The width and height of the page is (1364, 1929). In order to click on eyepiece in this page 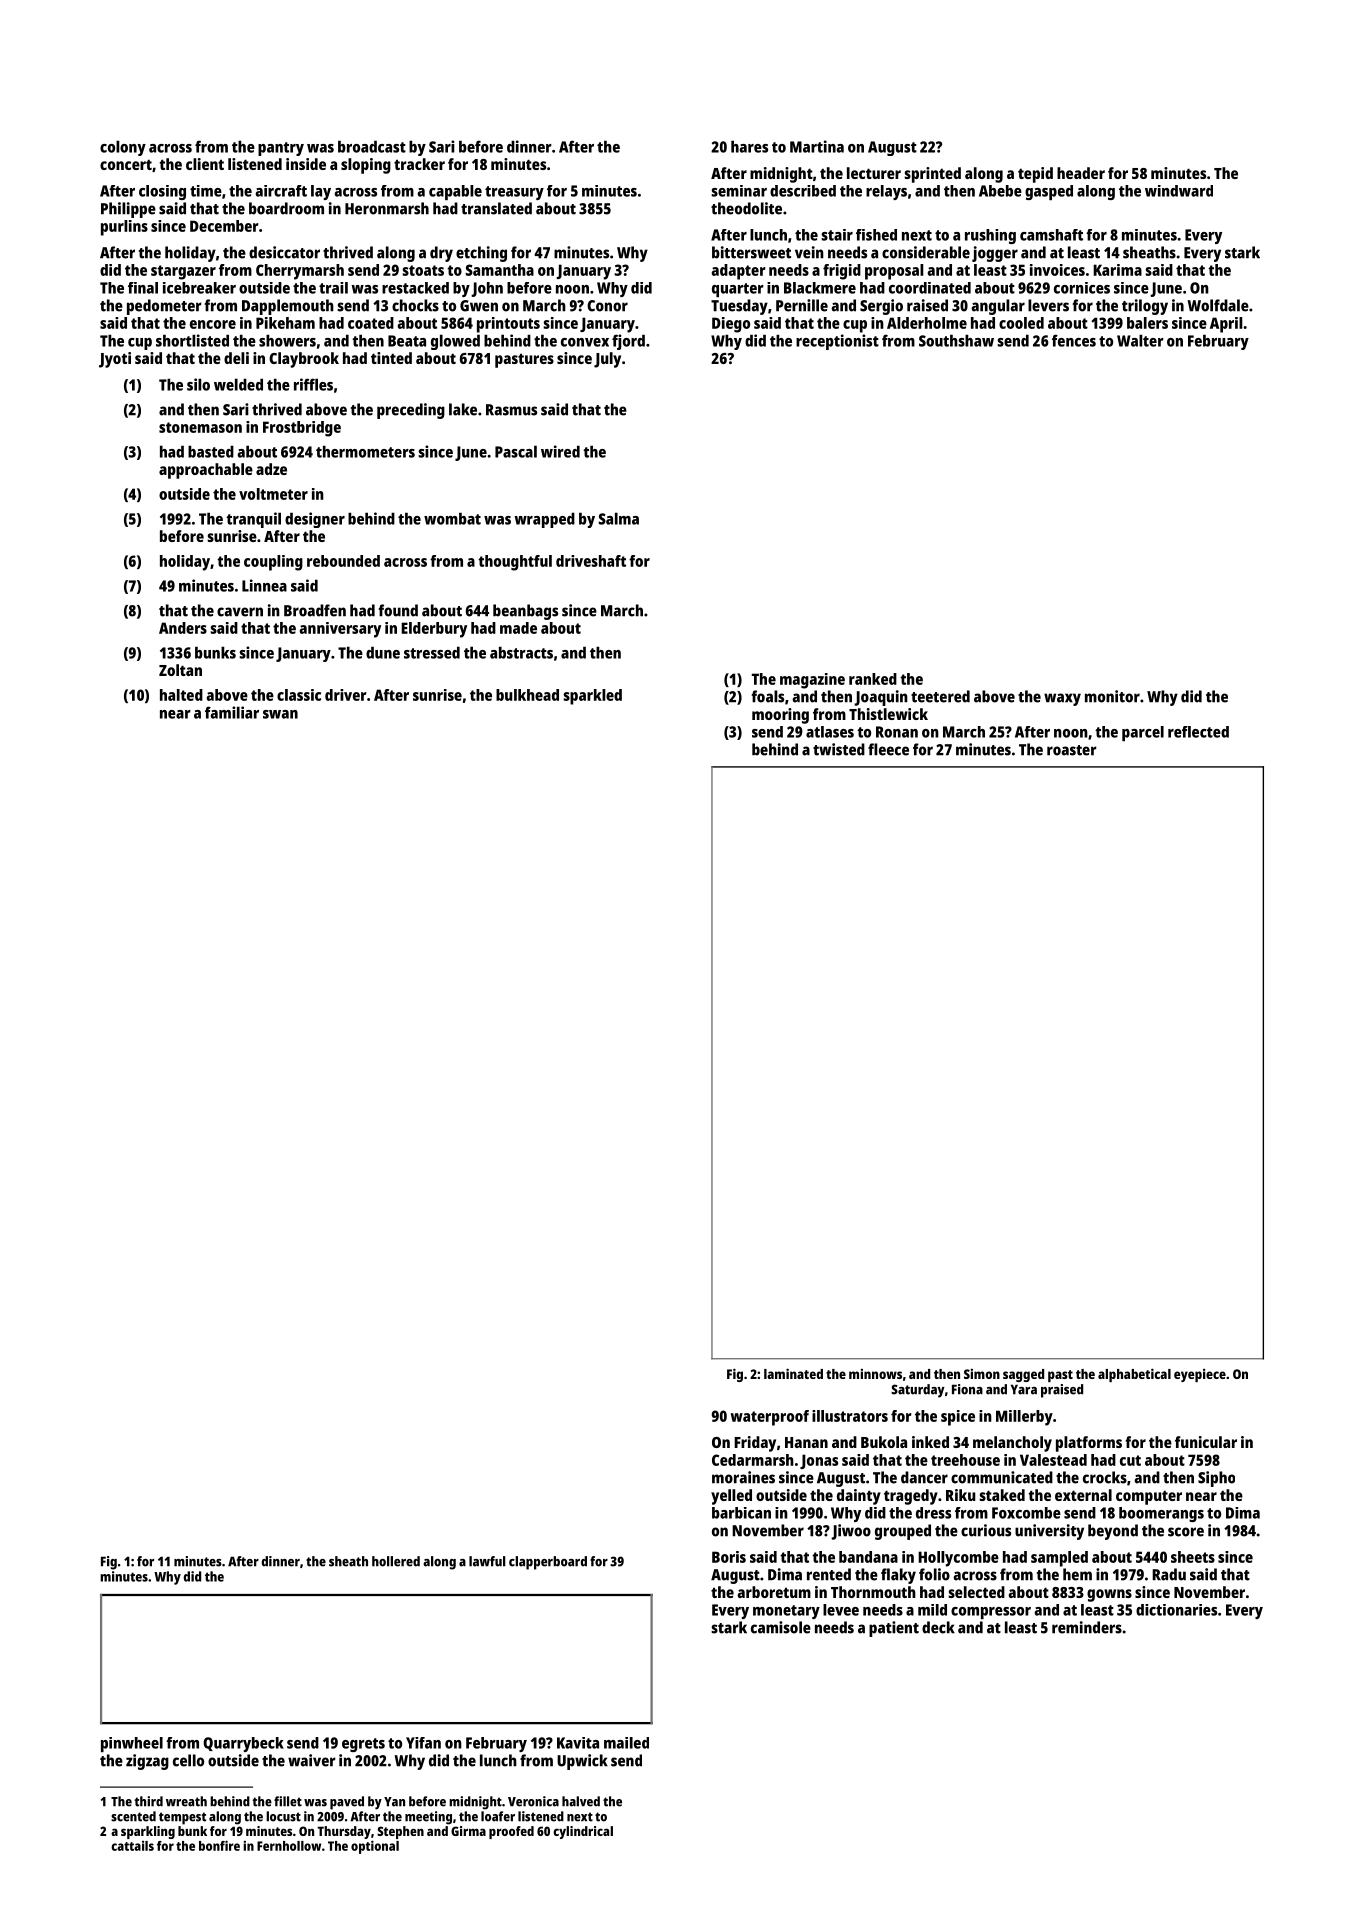, I will do `click(1200, 1375)`.
